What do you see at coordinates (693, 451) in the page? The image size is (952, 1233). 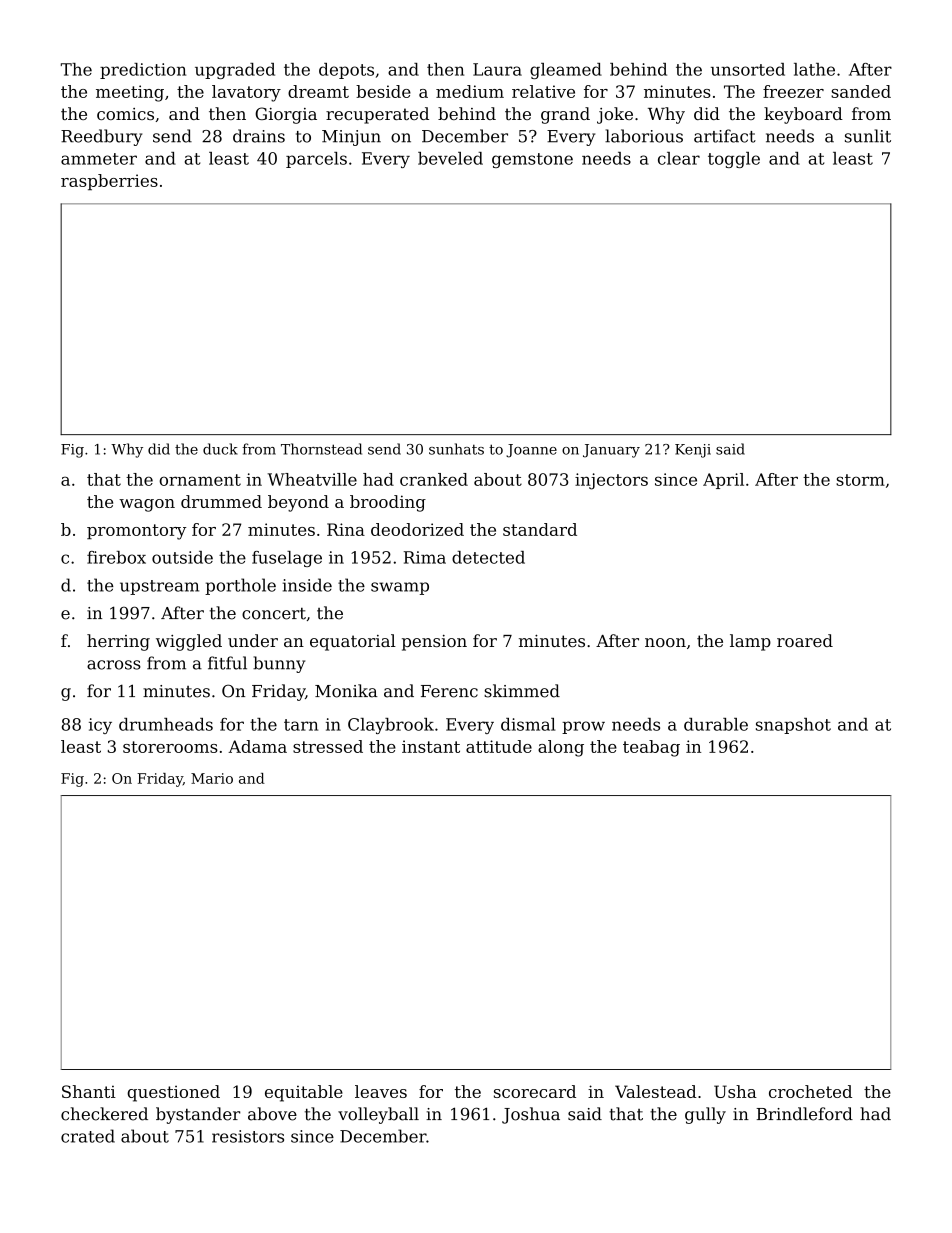 I see `Kenji` at bounding box center [693, 451].
